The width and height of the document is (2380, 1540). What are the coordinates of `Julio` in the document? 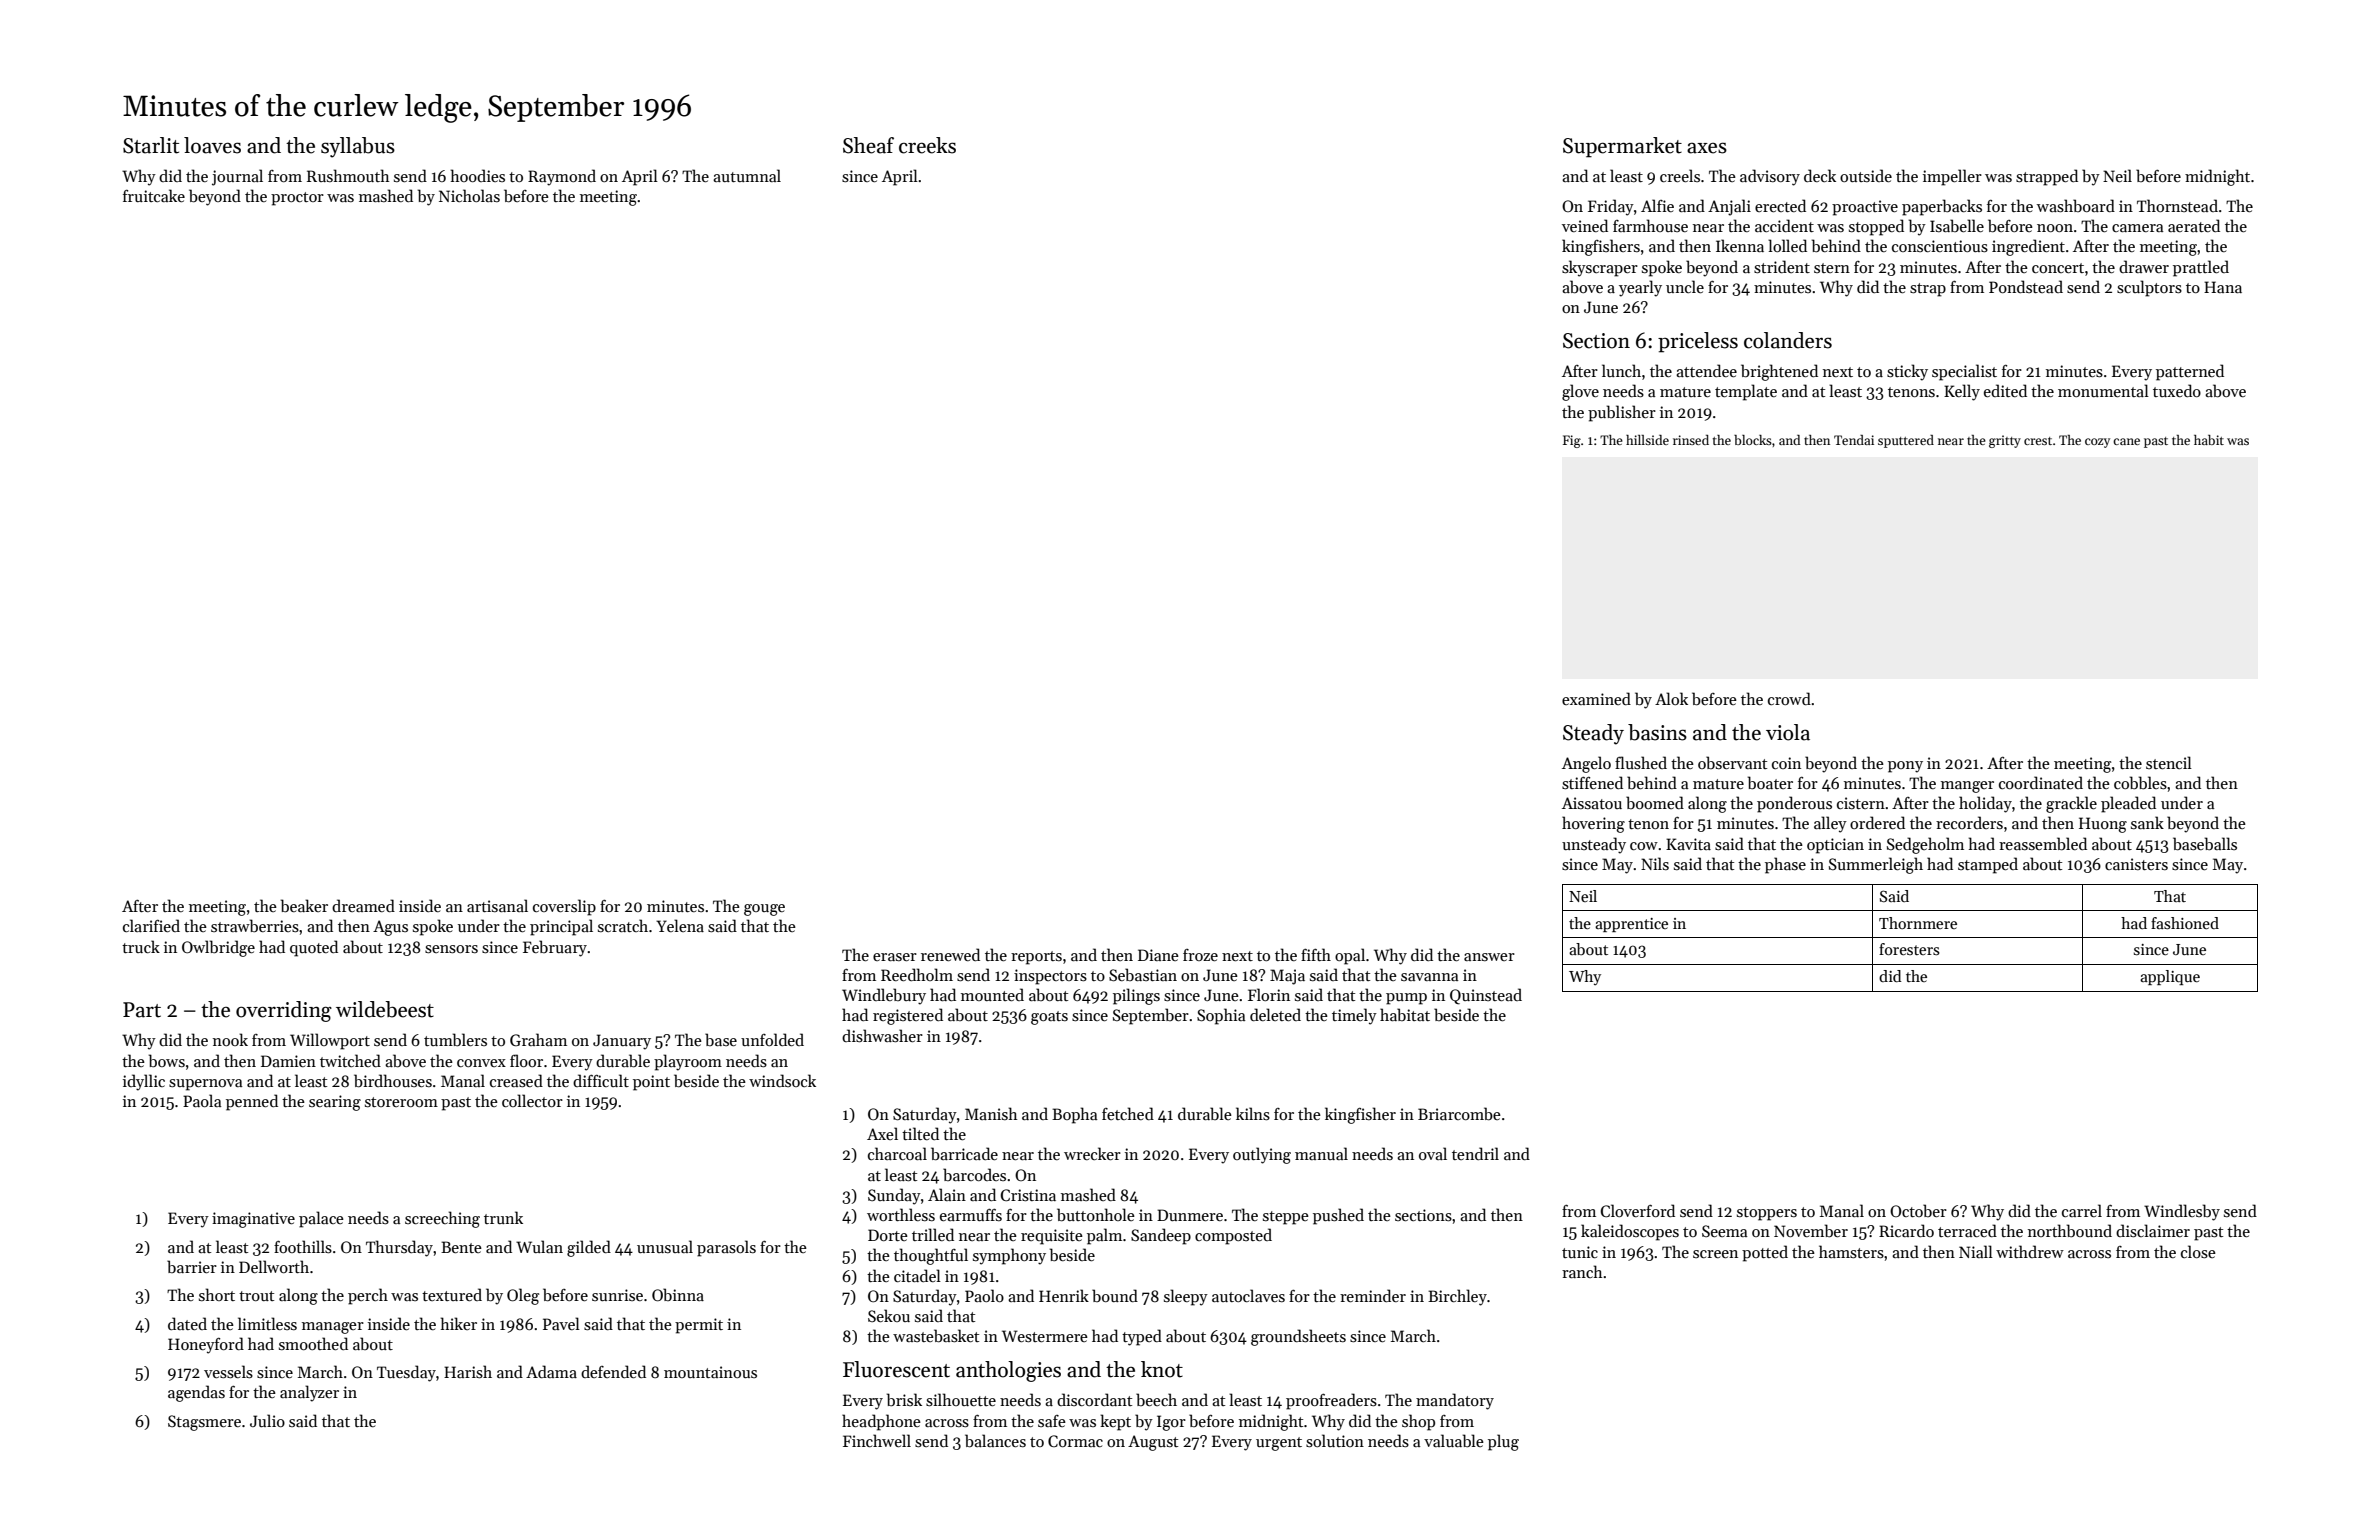 It's located at (267, 1420).
